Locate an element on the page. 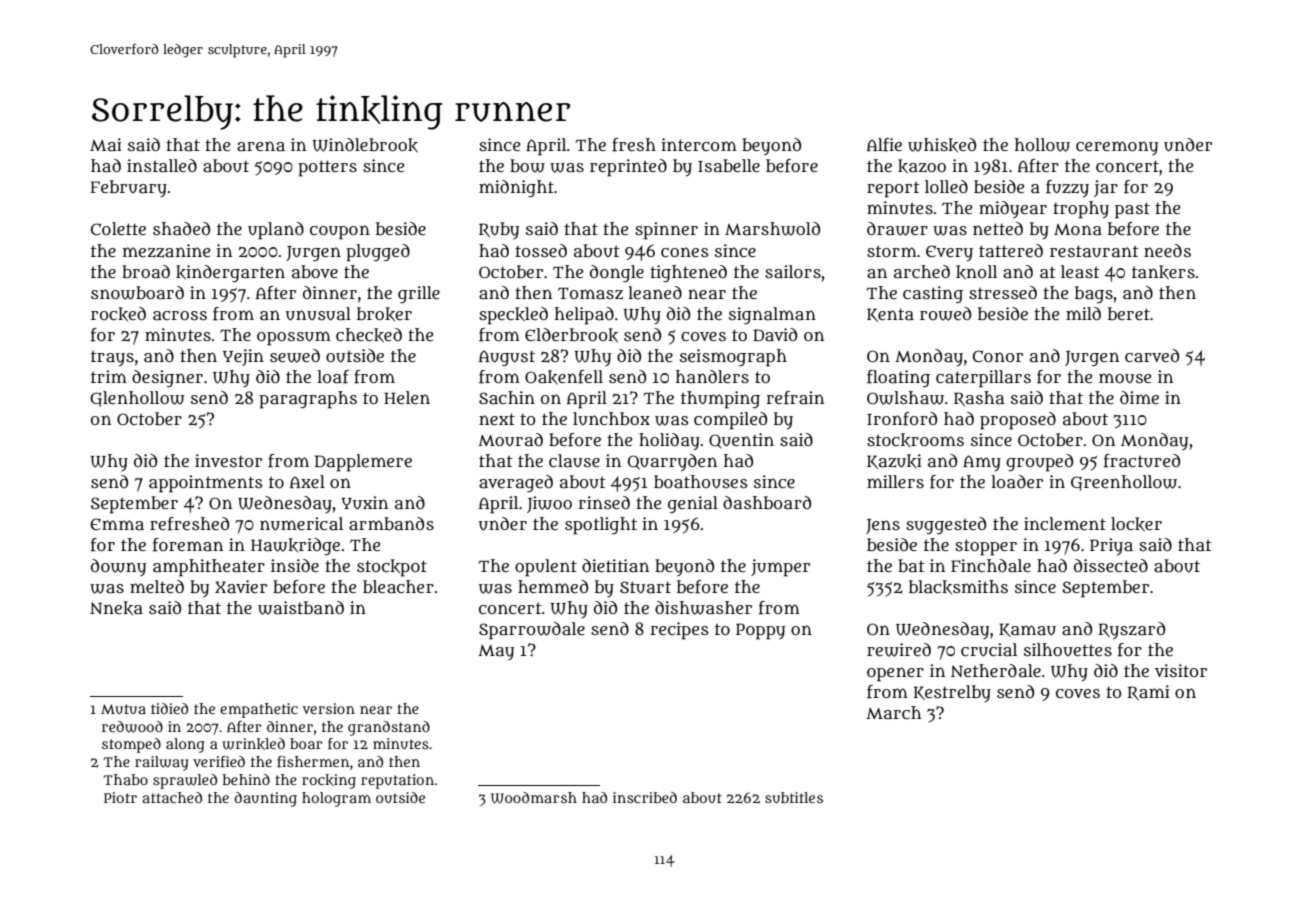 This document has height=924, width=1308. Netherdale is located at coordinates (996, 670).
